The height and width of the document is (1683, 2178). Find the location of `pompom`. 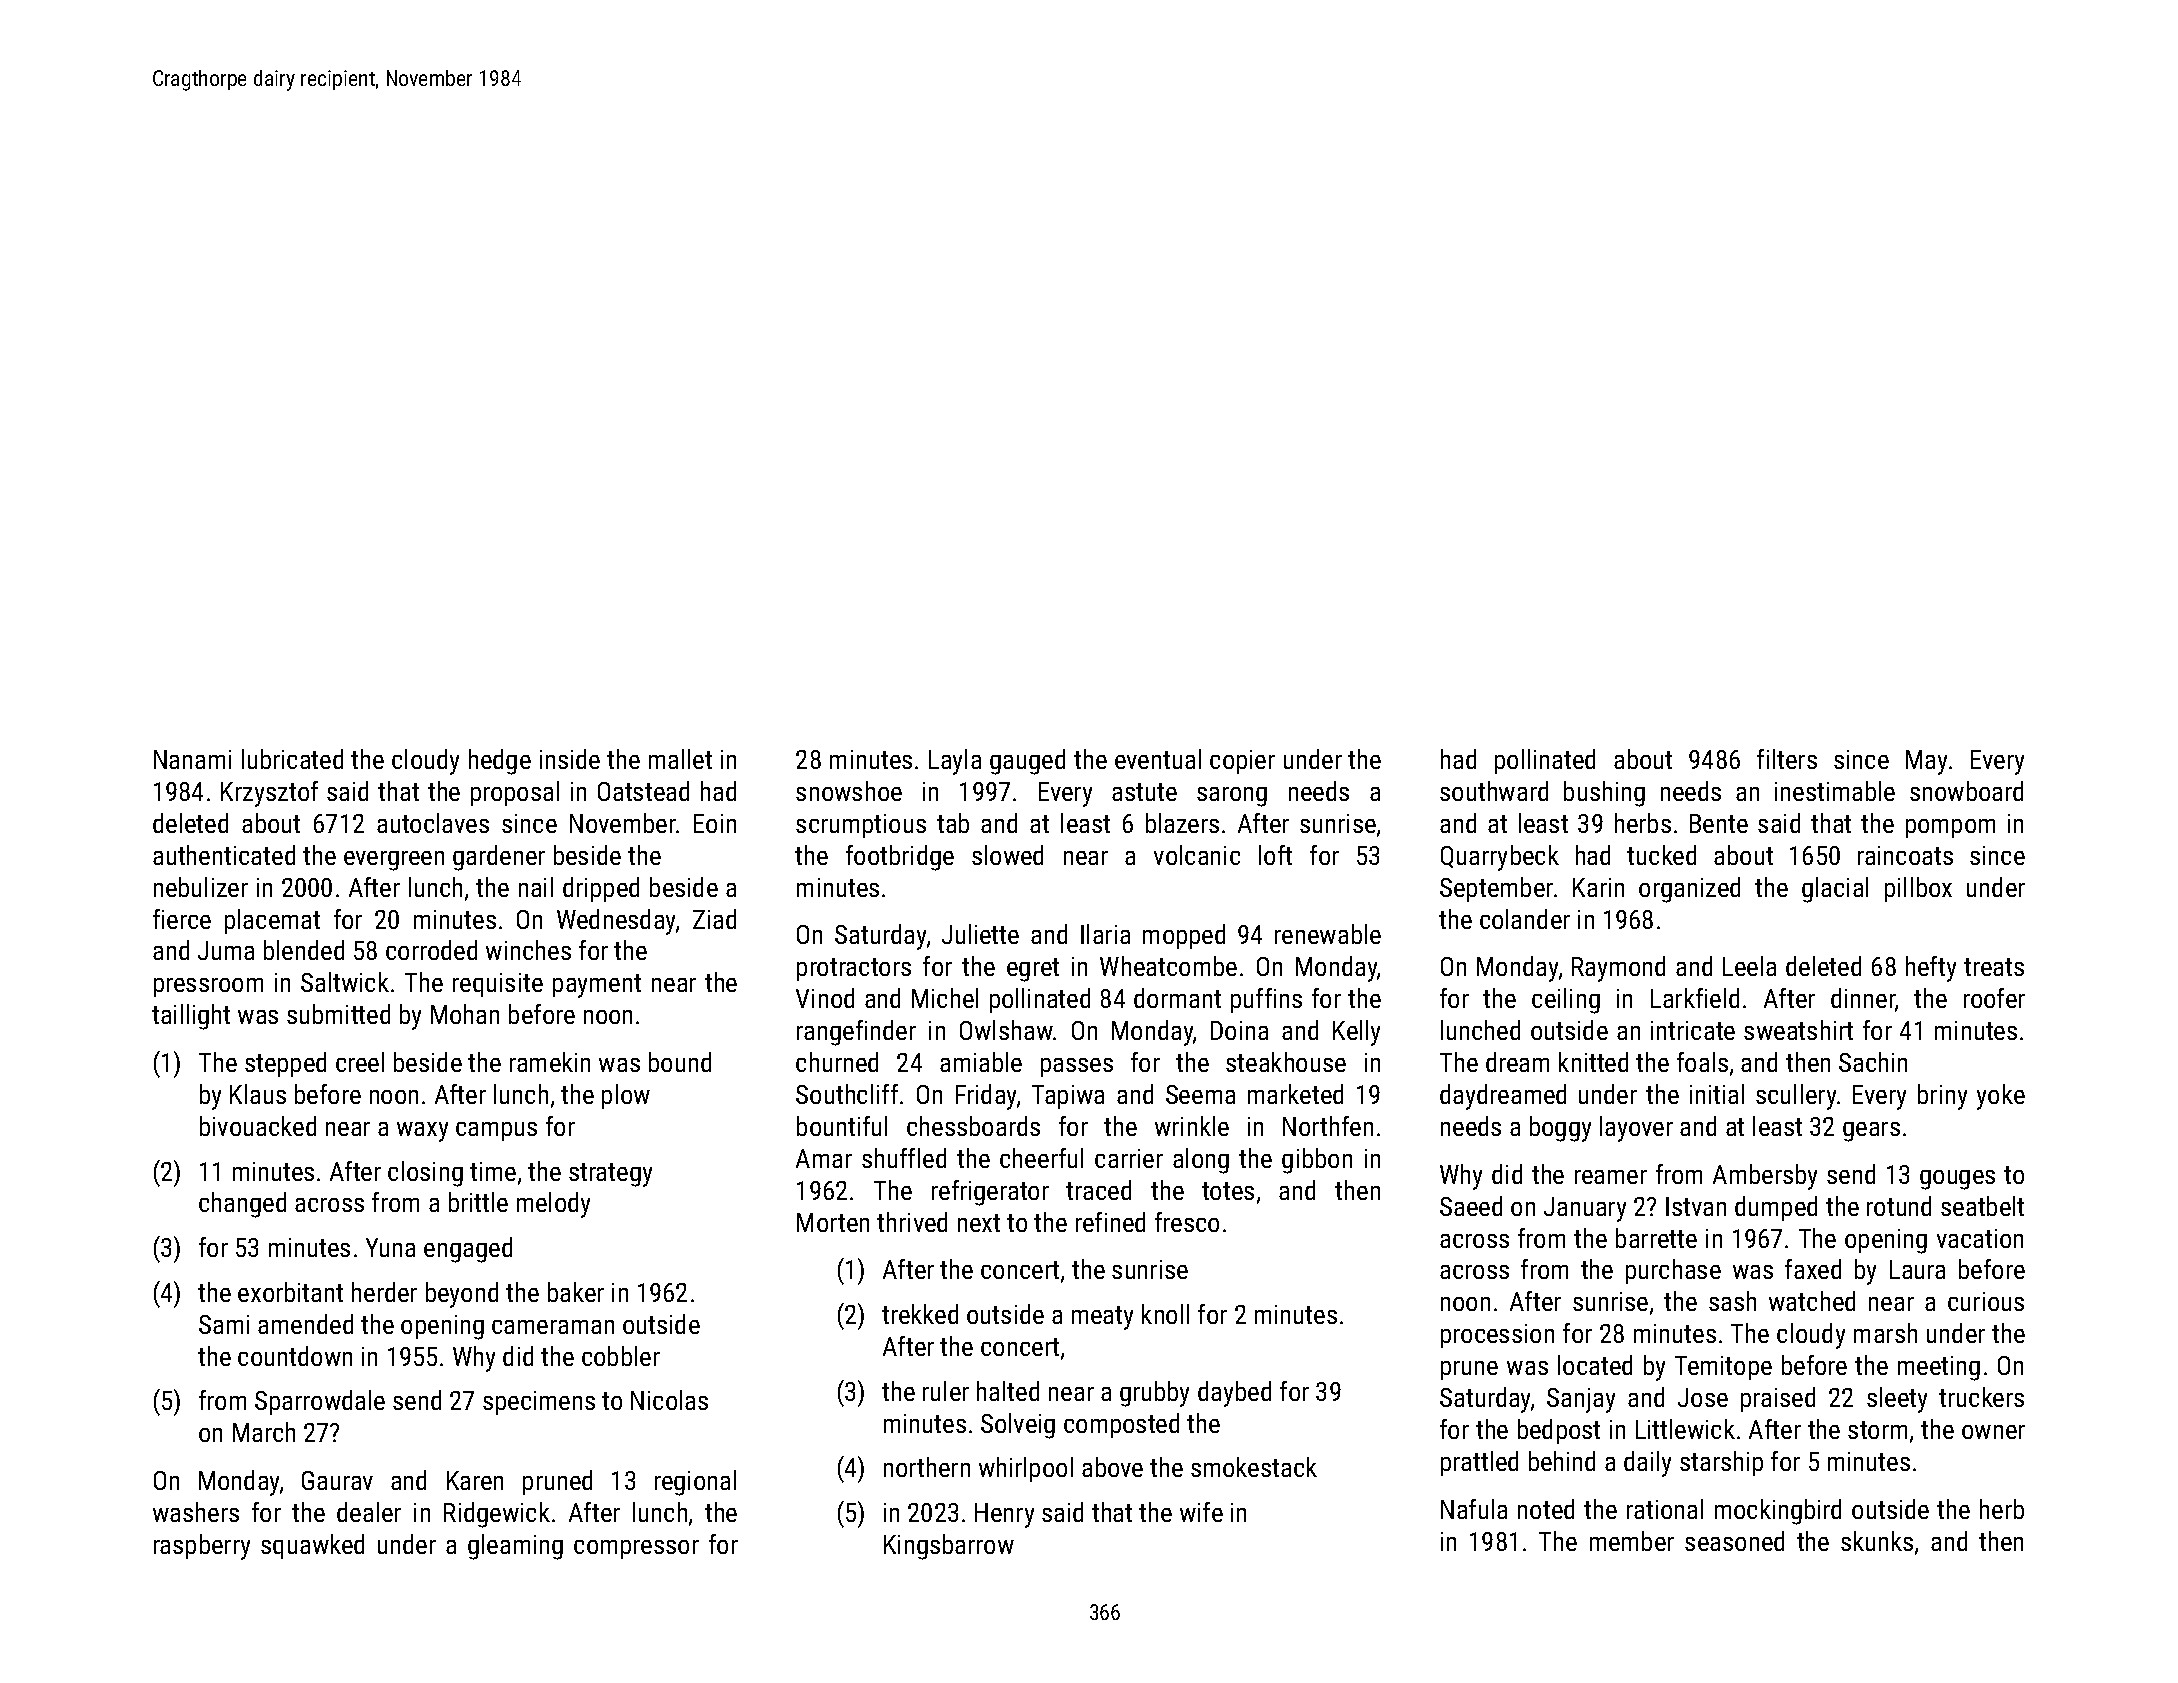

pompom is located at coordinates (1950, 828).
